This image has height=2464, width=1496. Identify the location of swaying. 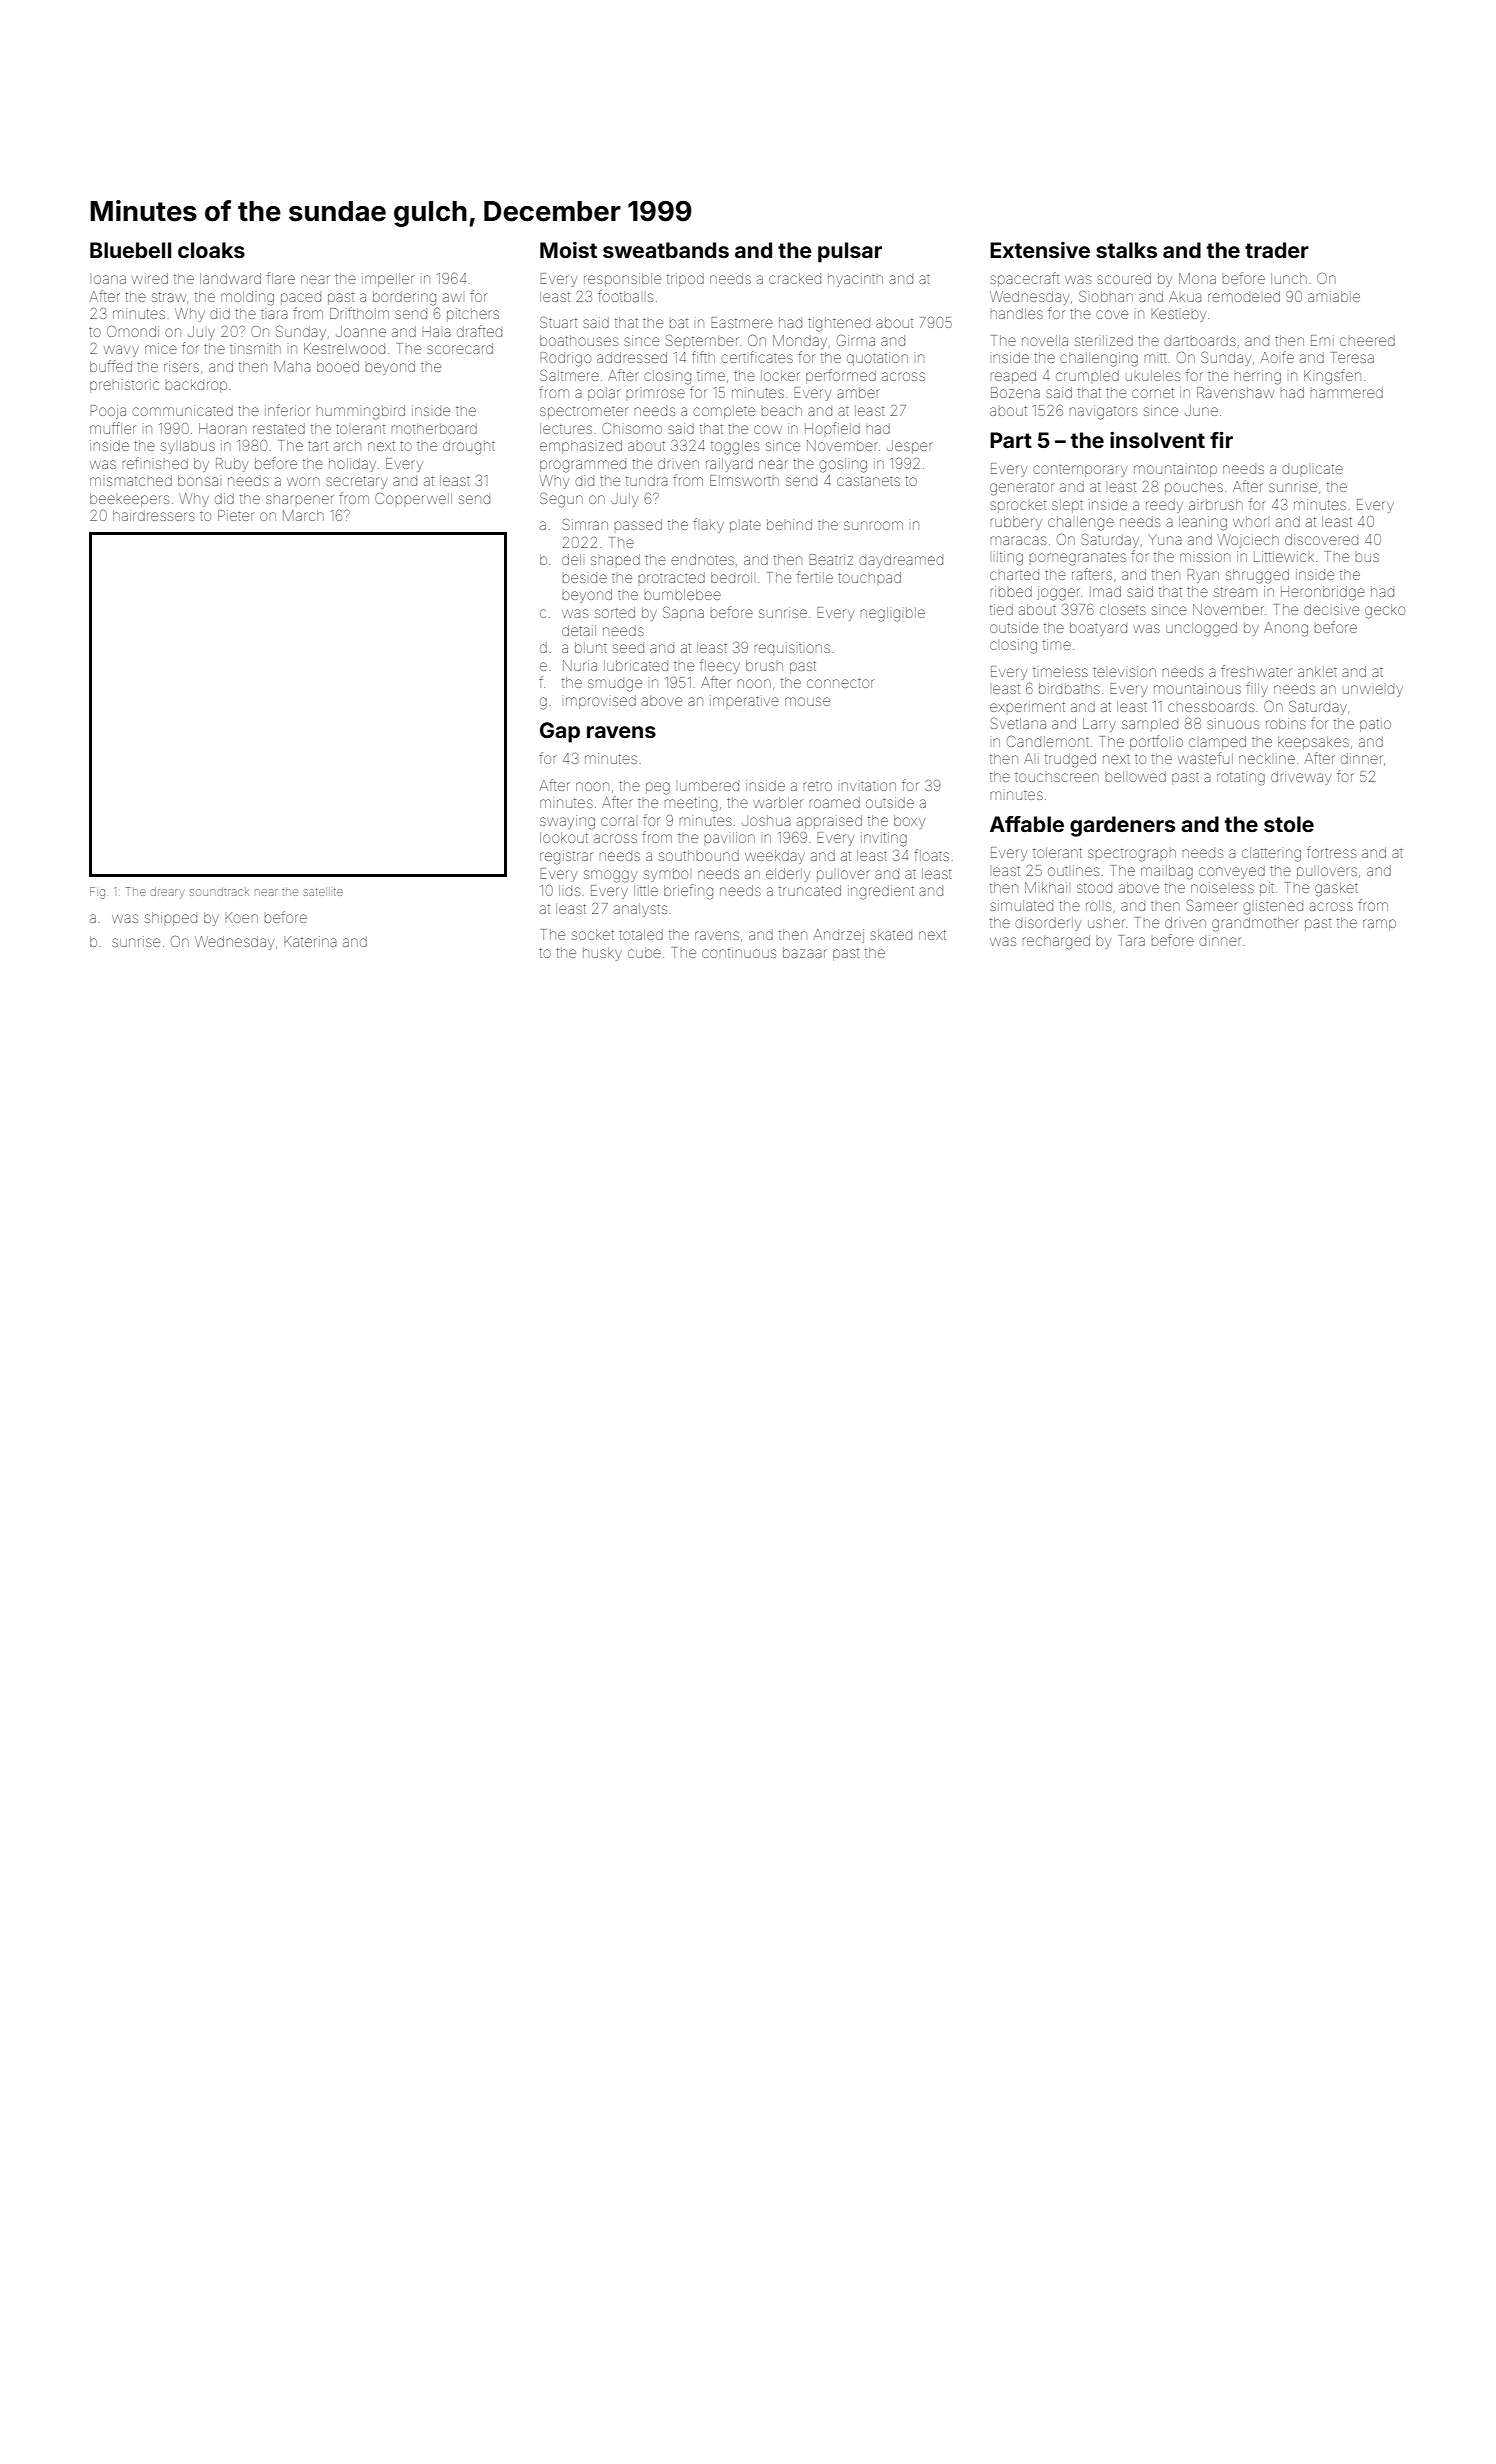
(567, 822).
